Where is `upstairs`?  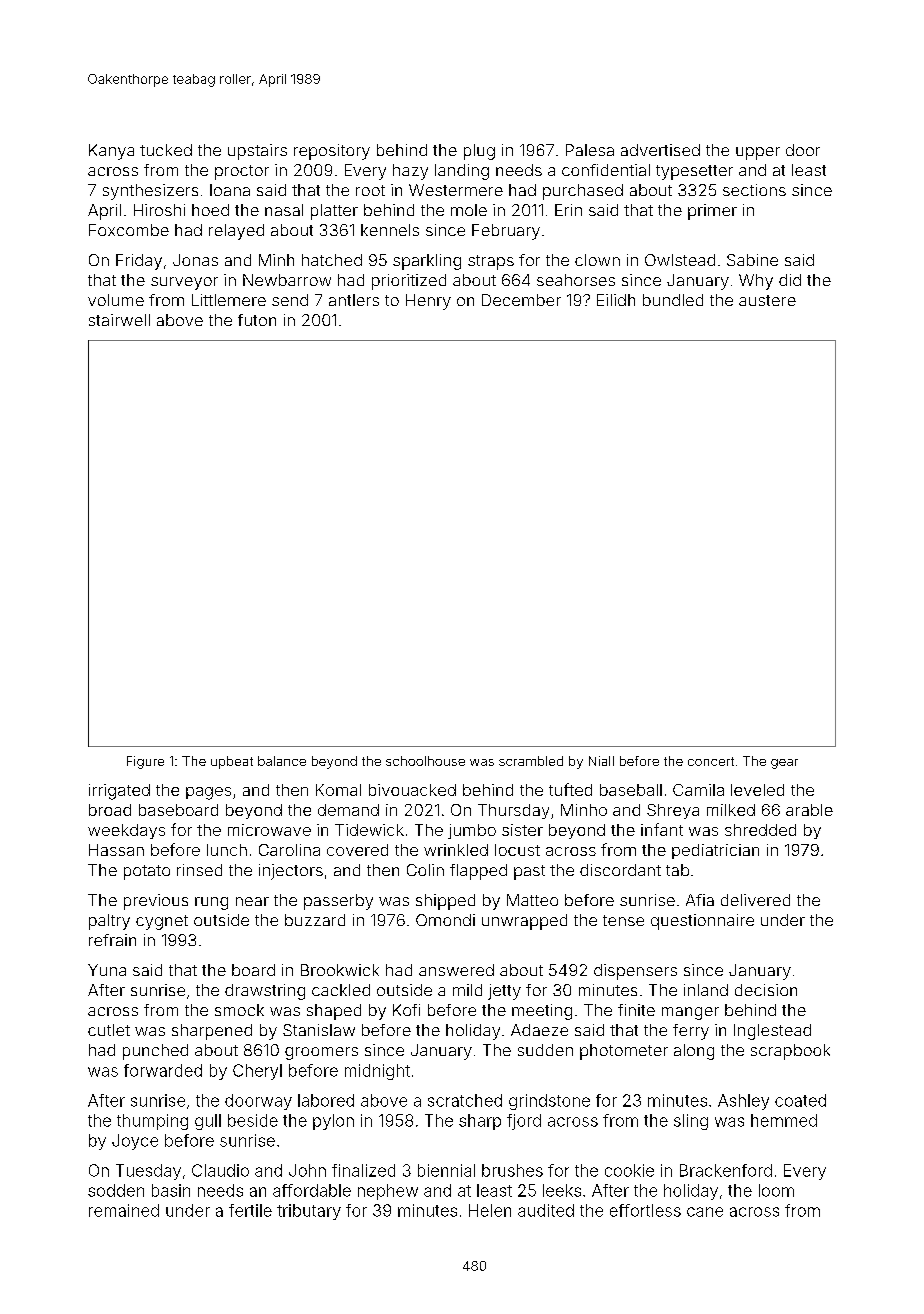 upstairs is located at coordinates (257, 152).
